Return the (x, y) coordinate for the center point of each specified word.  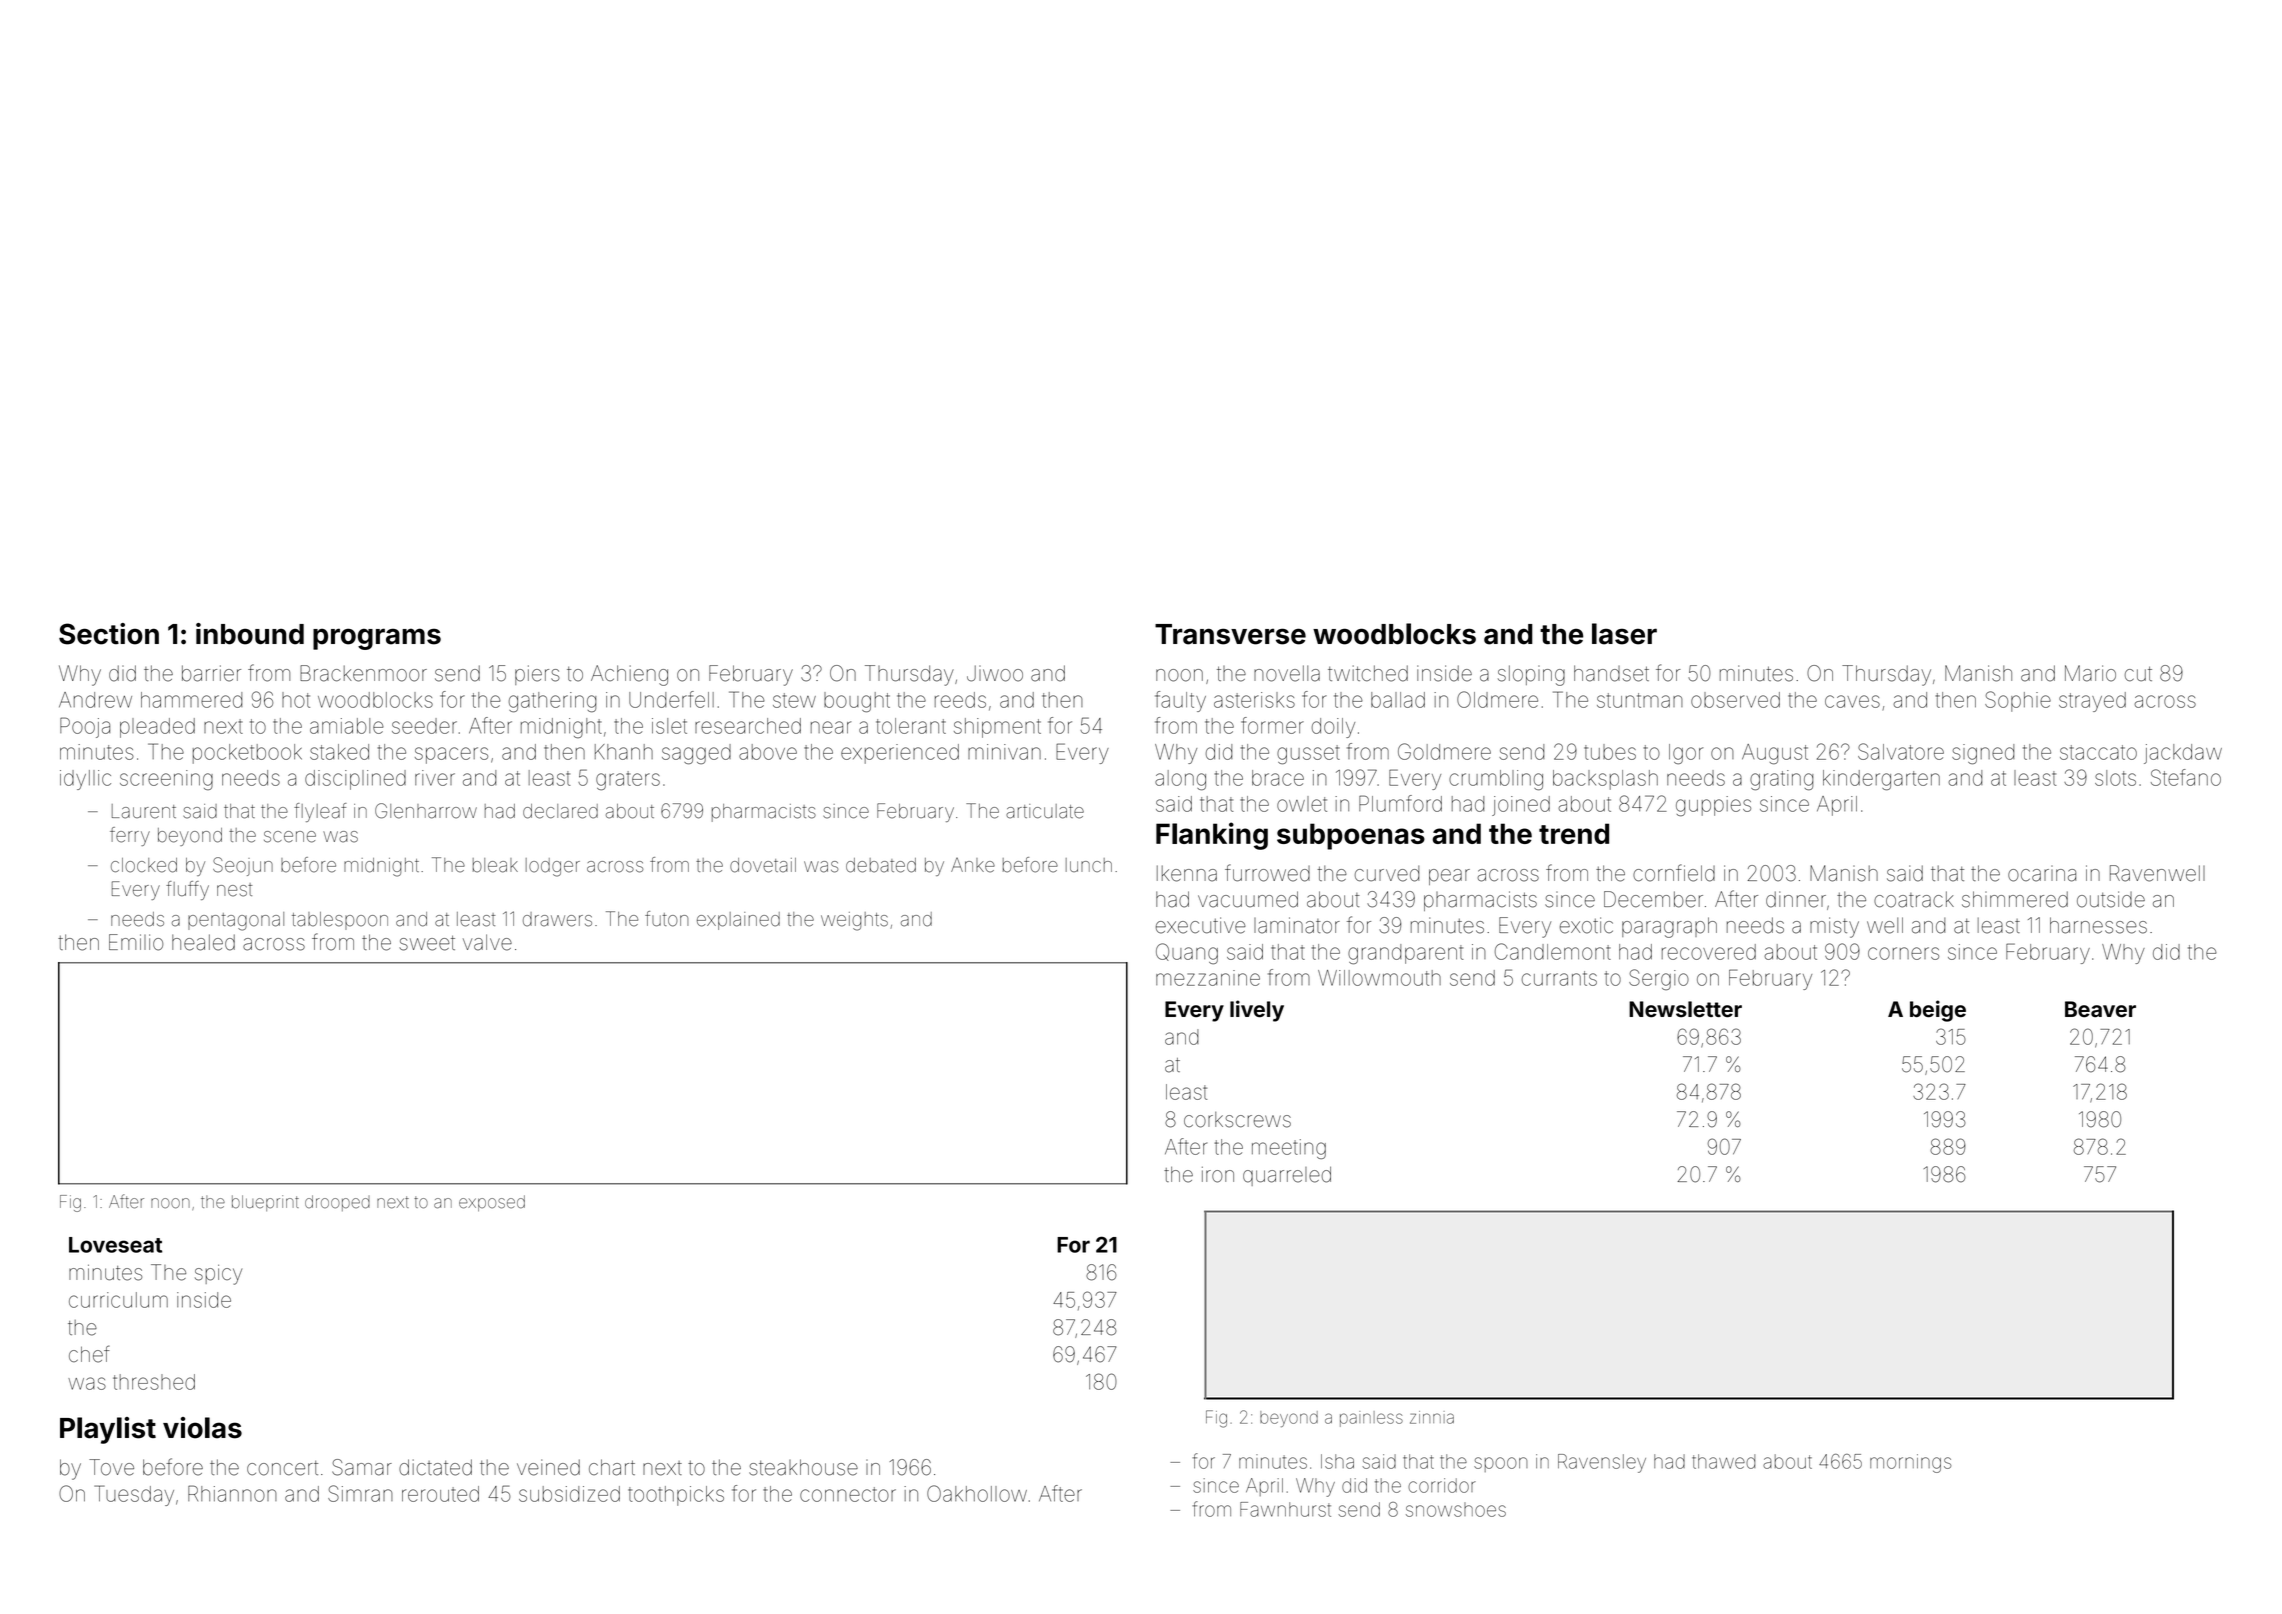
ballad (1398, 700)
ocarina (2042, 874)
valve (487, 942)
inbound (250, 634)
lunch (1089, 865)
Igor (1686, 754)
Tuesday (134, 1495)
